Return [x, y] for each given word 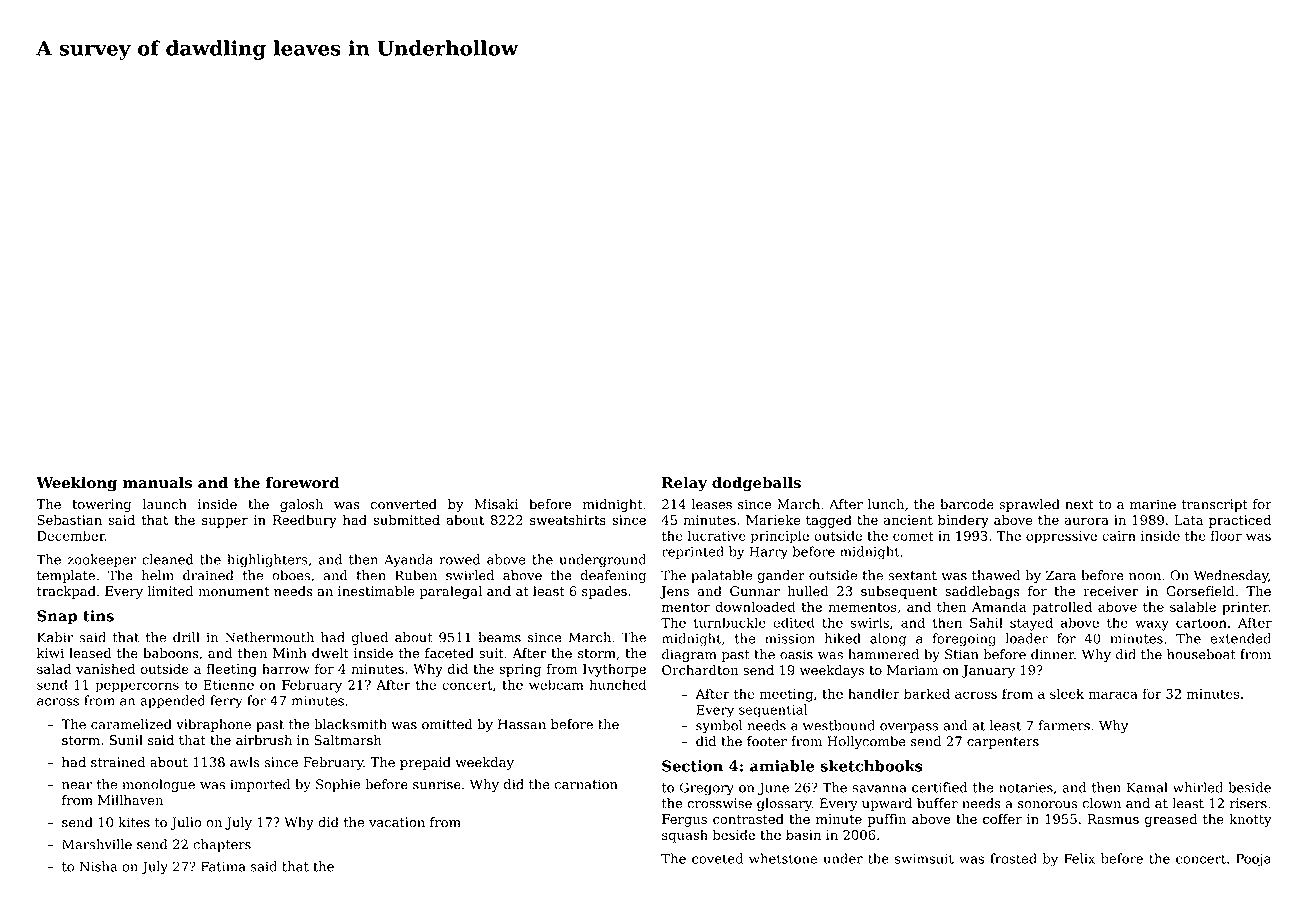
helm [158, 575]
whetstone [783, 858]
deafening [613, 576]
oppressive [1061, 537]
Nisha [98, 866]
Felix [1079, 858]
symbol [719, 727]
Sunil [126, 740]
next [1079, 505]
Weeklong [76, 484]
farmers [1064, 725]
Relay [684, 484]
